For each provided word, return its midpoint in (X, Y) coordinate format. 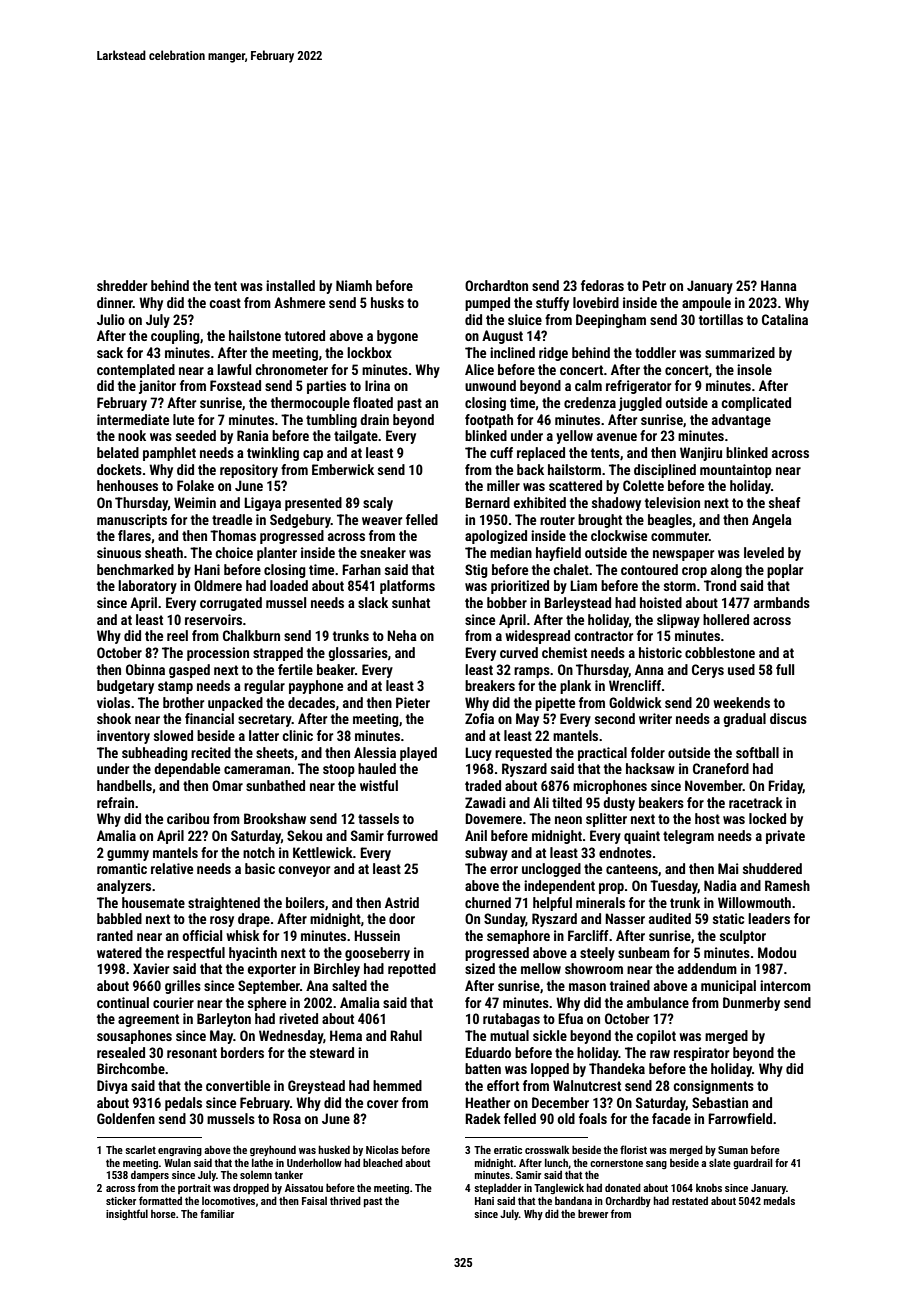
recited (211, 752)
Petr (654, 285)
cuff (501, 452)
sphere (267, 1004)
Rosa (287, 1118)
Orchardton (496, 285)
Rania (253, 435)
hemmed (397, 1085)
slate (720, 1162)
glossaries (358, 654)
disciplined (665, 471)
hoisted (661, 602)
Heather (487, 1102)
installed (290, 285)
